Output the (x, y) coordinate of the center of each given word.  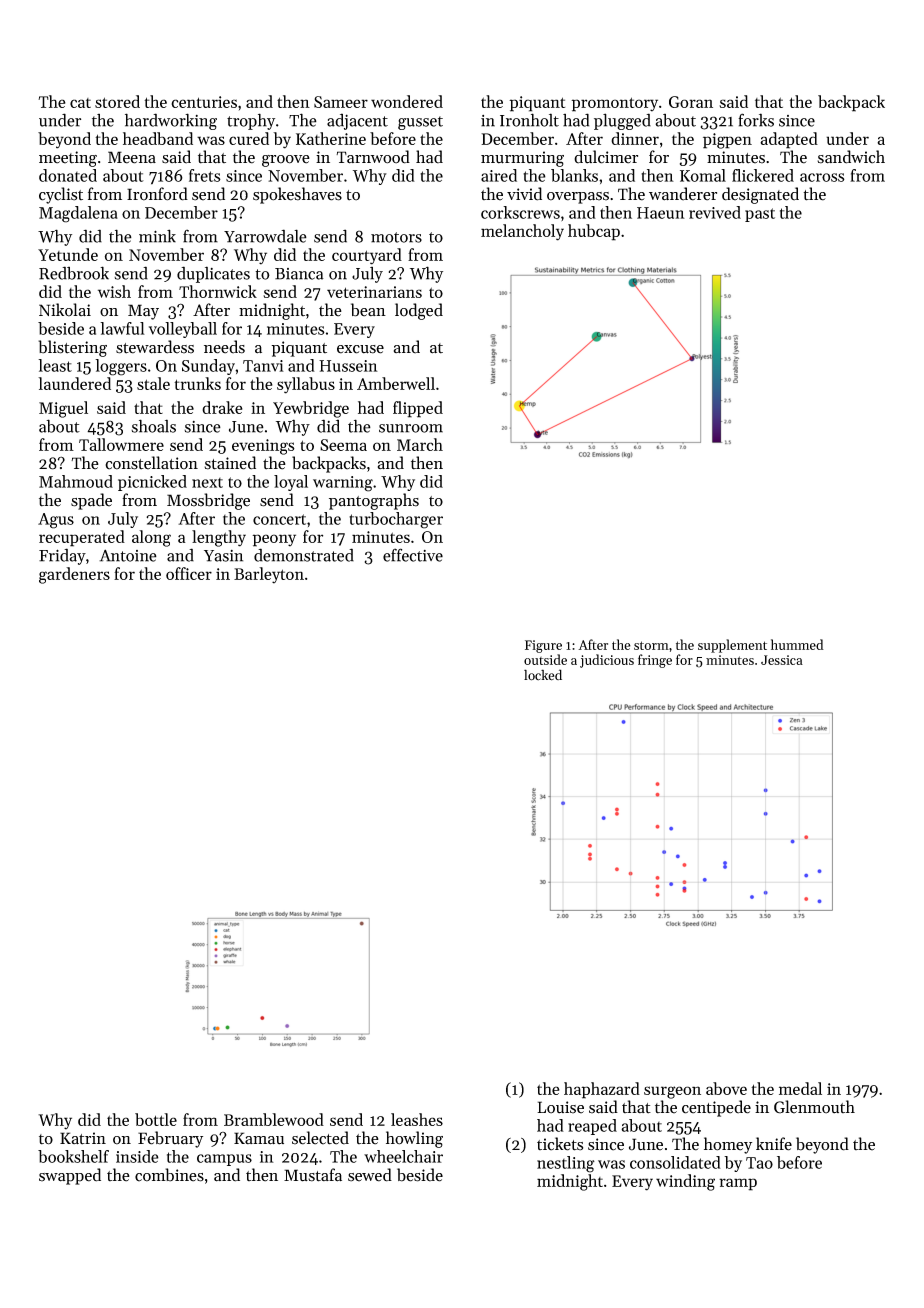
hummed (797, 644)
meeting (68, 159)
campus (224, 1160)
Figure (543, 646)
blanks (574, 175)
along (151, 538)
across (822, 177)
